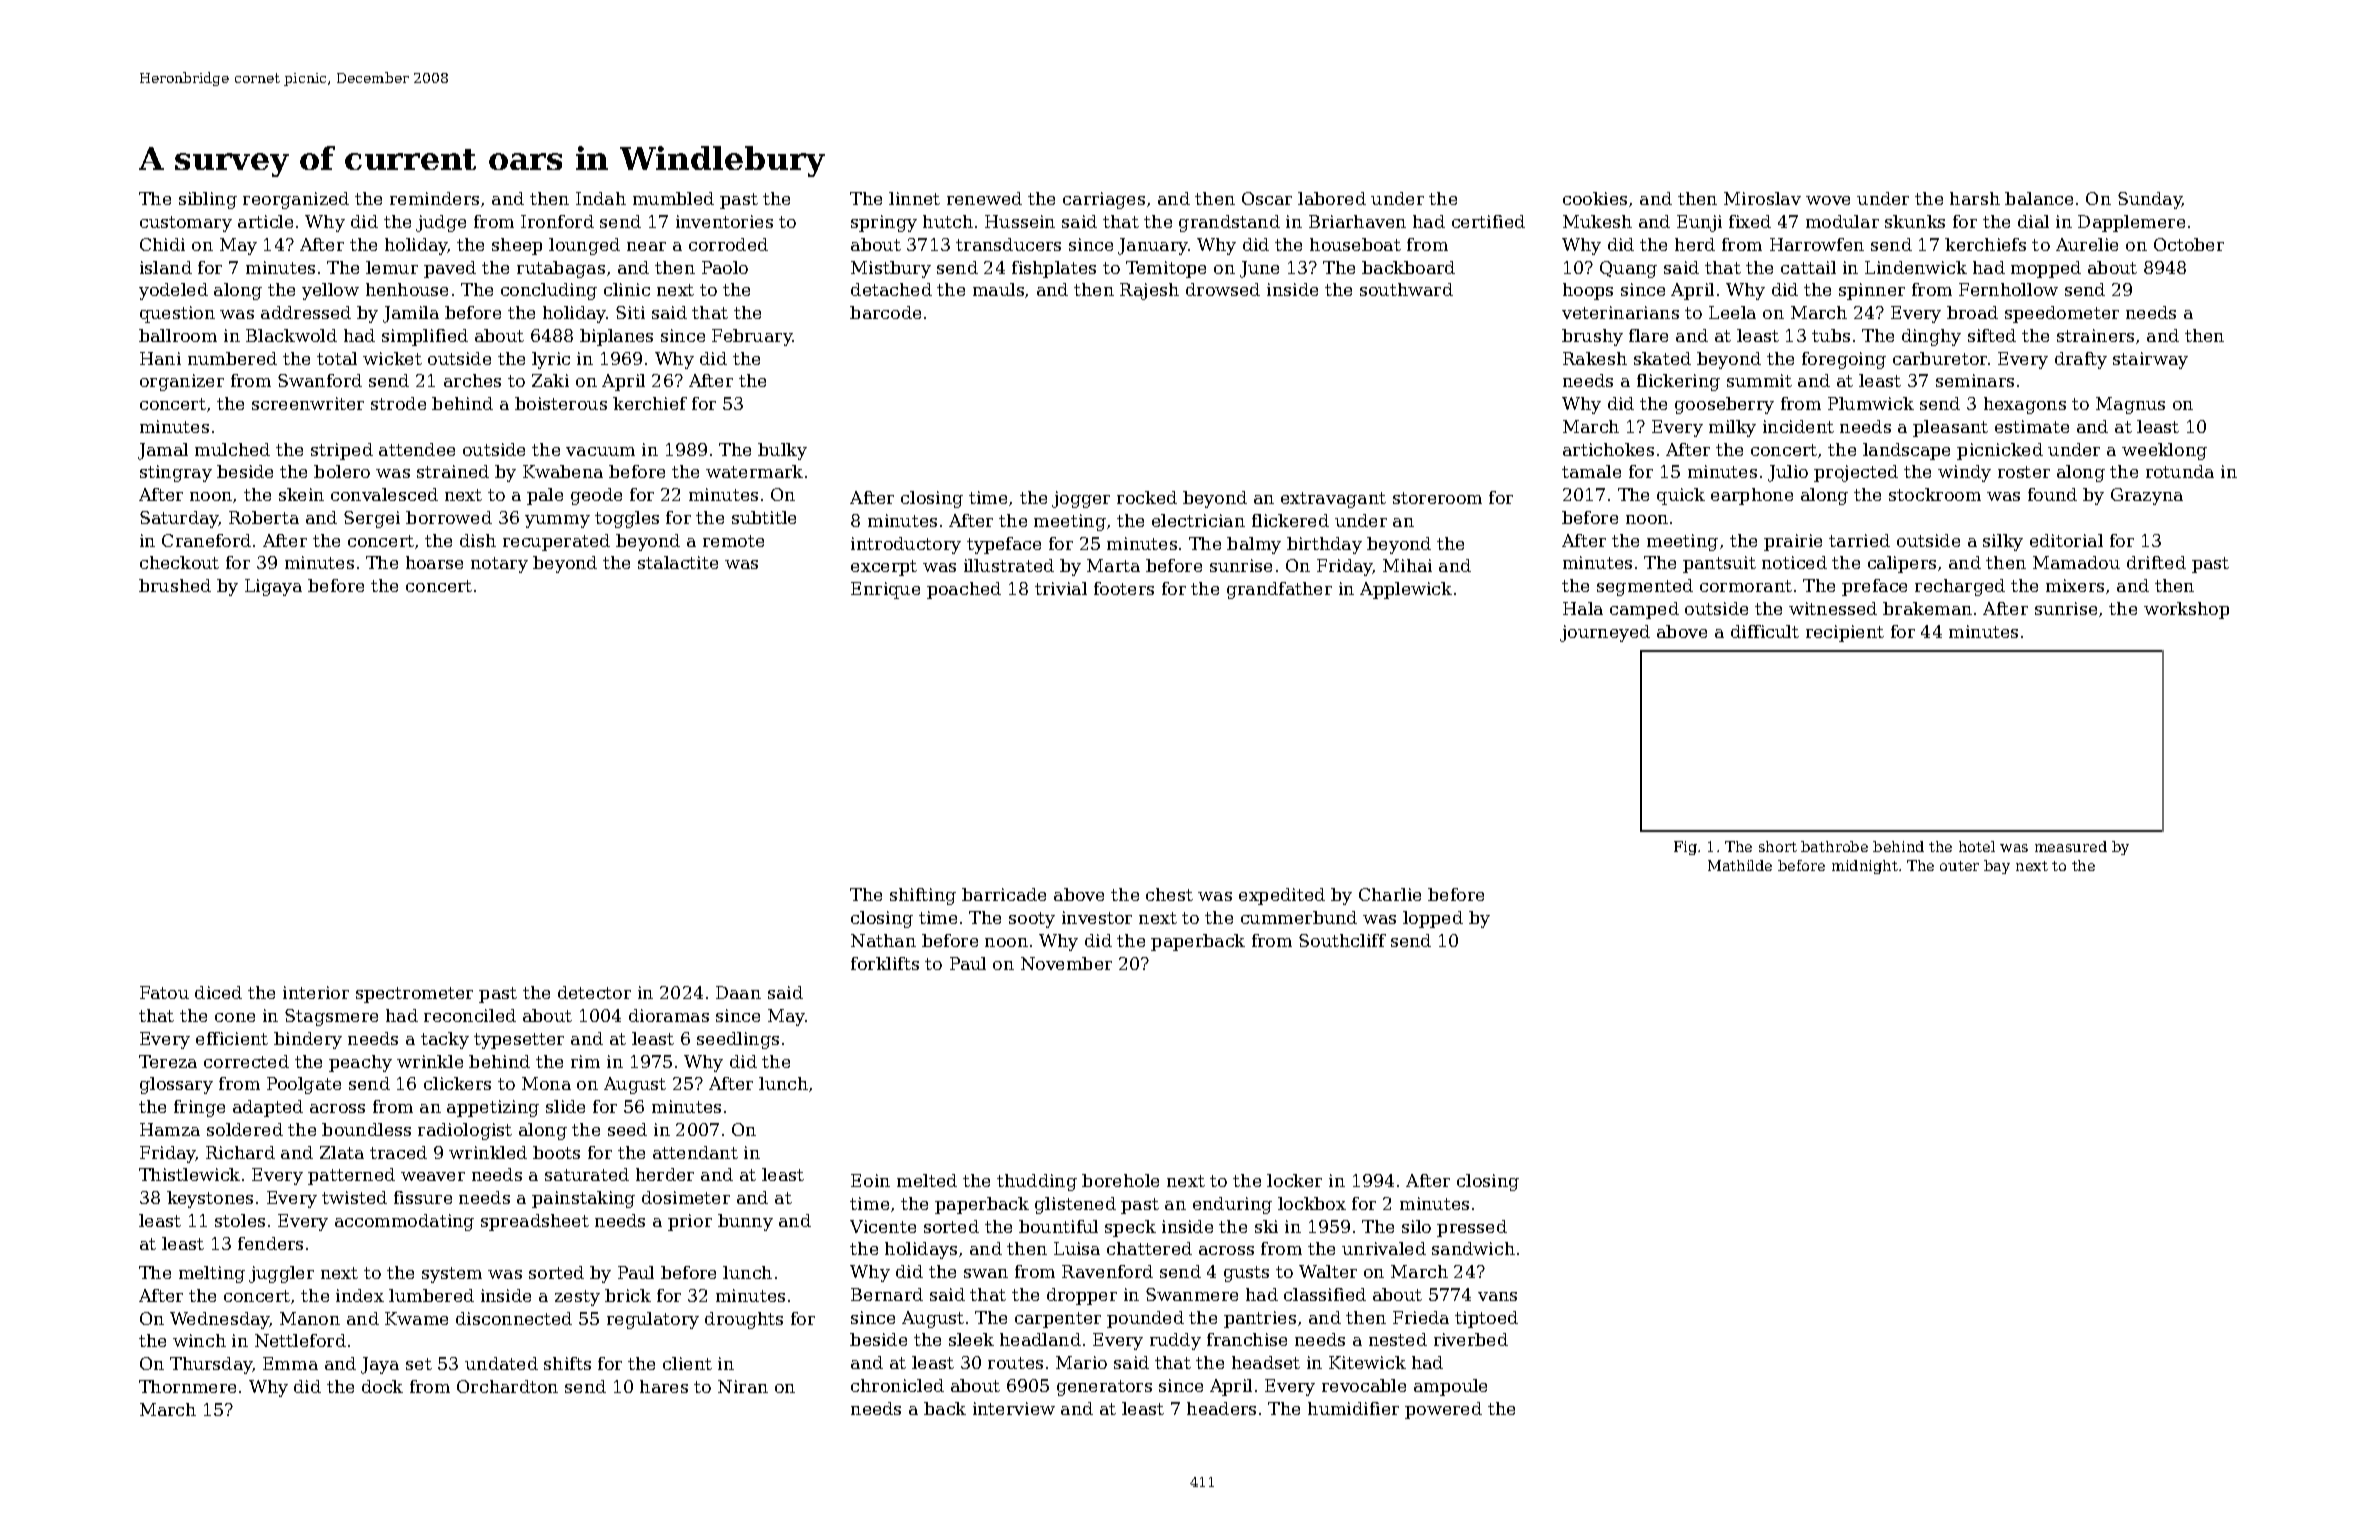  Describe the element at coordinates (1357, 221) in the page. I see `Briarhaven` at that location.
